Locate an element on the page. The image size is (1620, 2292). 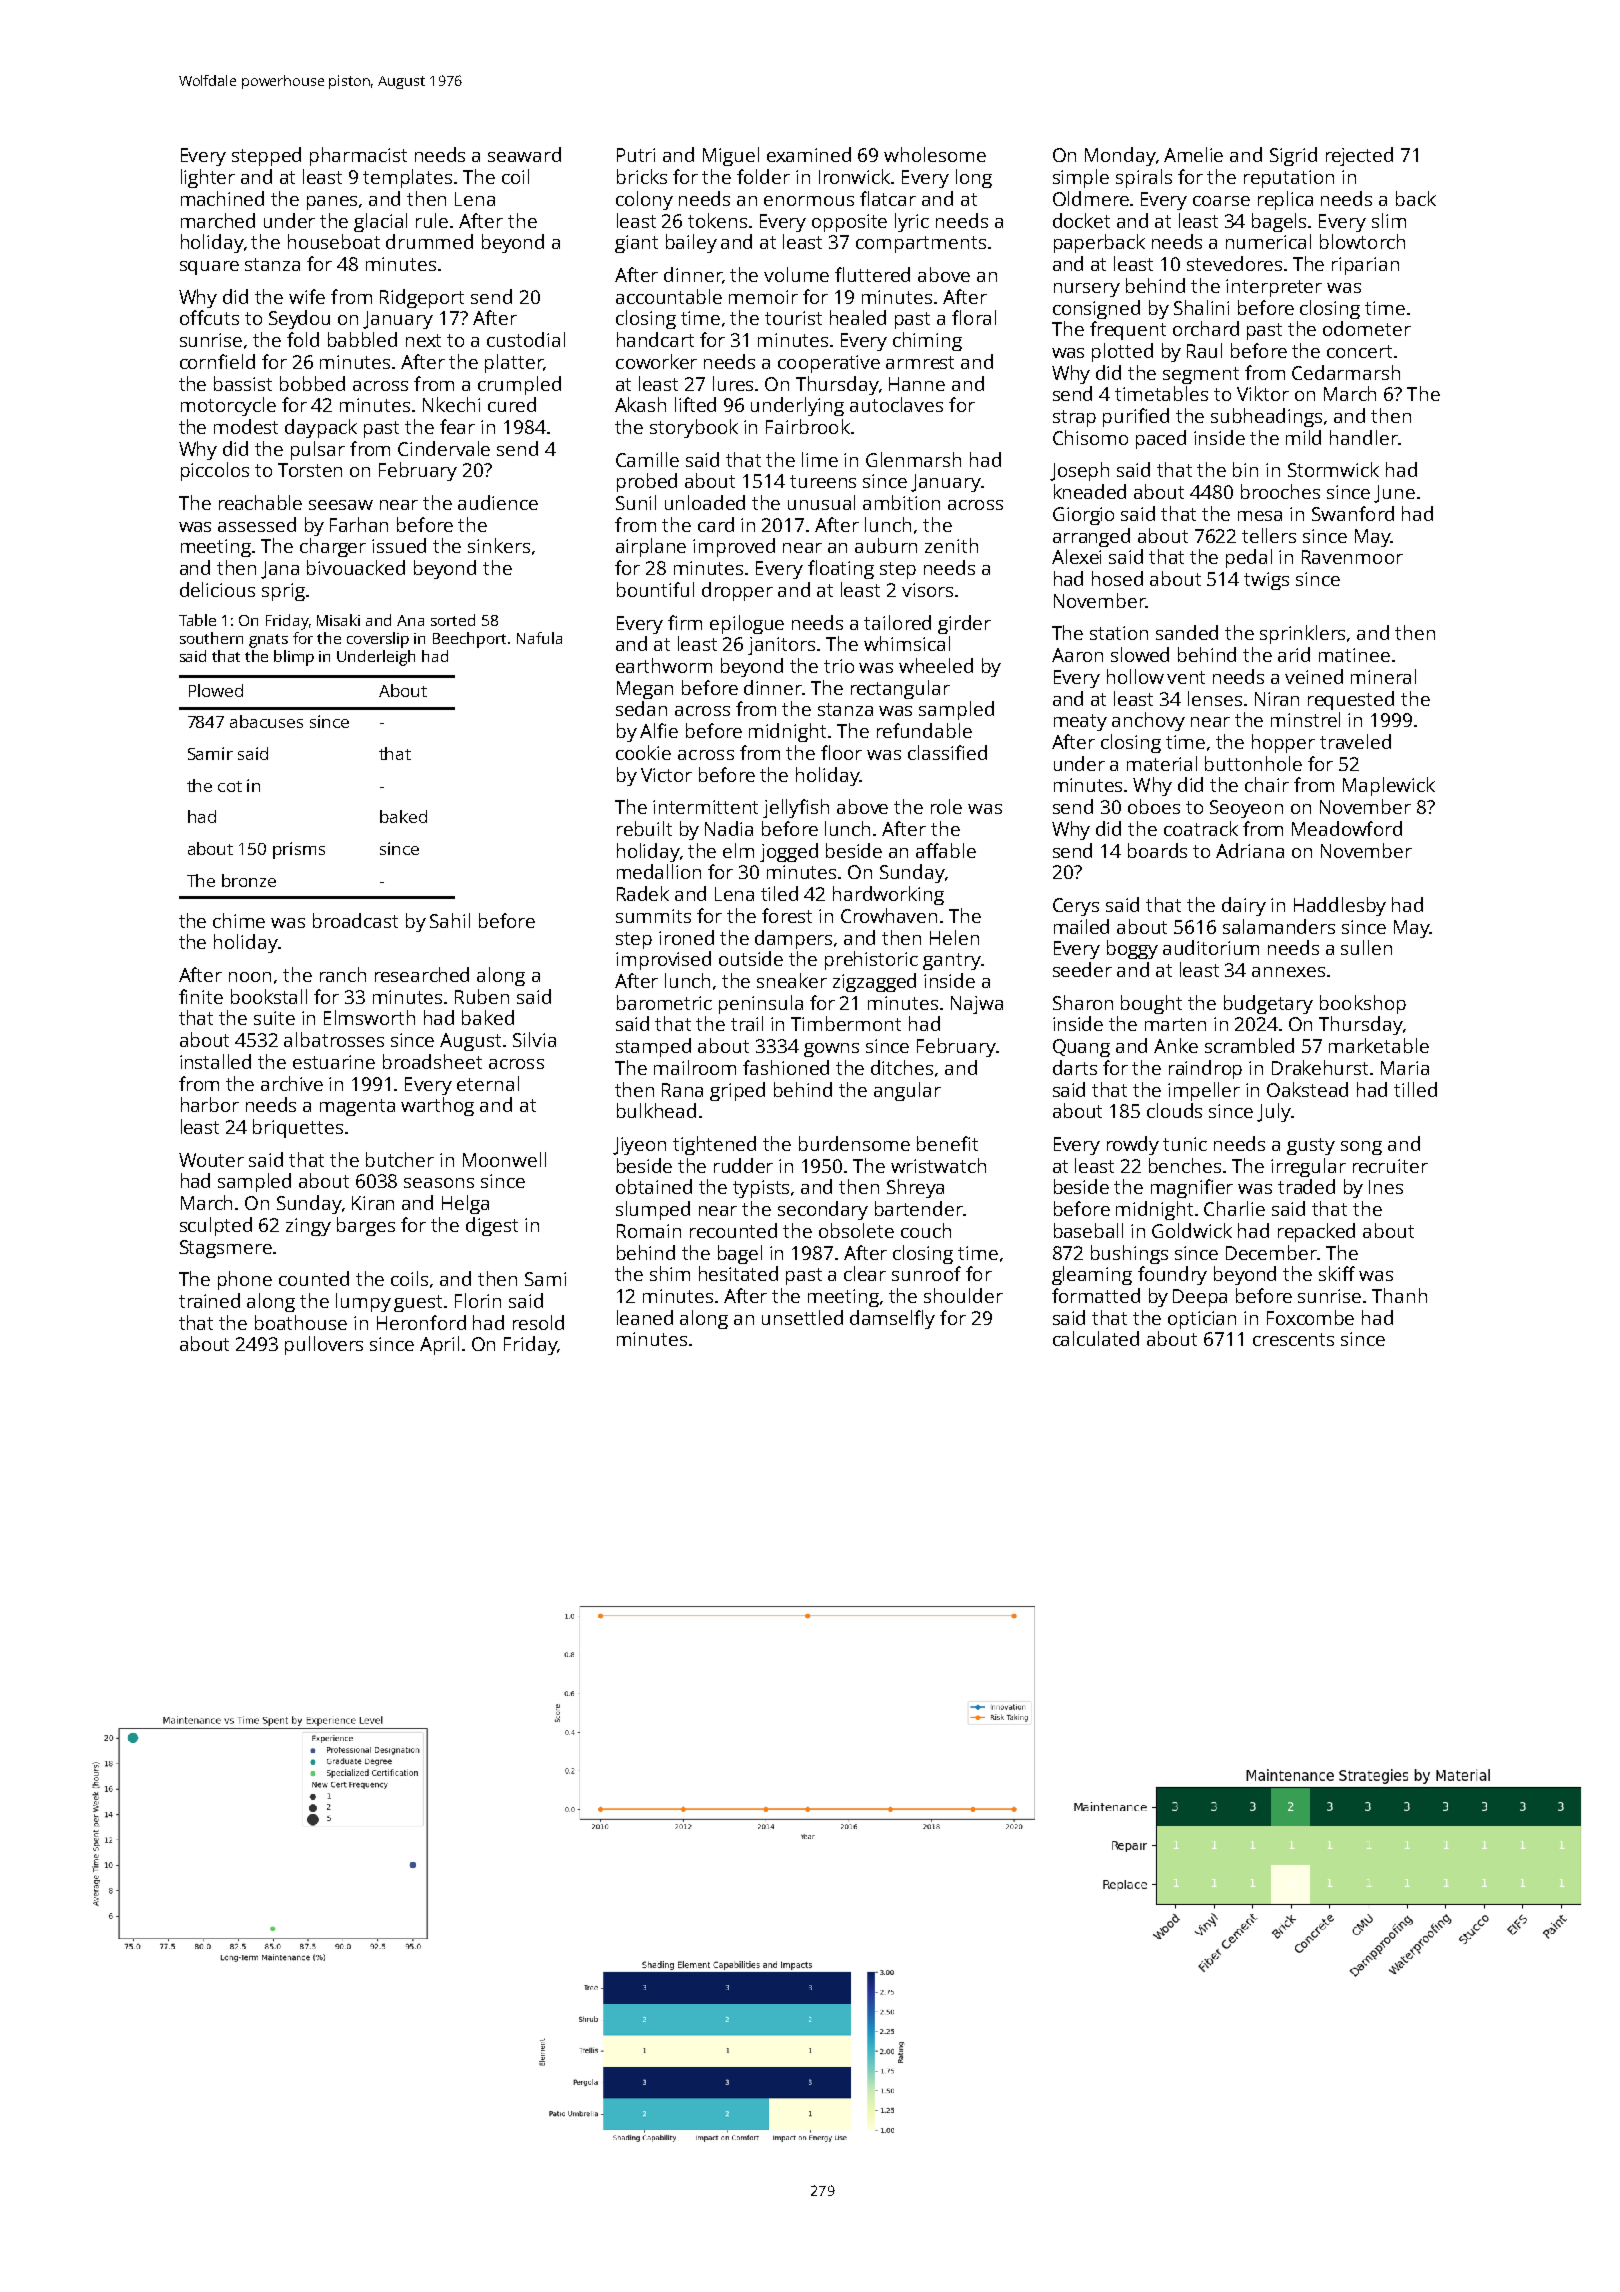
jellyfish is located at coordinates (796, 808).
